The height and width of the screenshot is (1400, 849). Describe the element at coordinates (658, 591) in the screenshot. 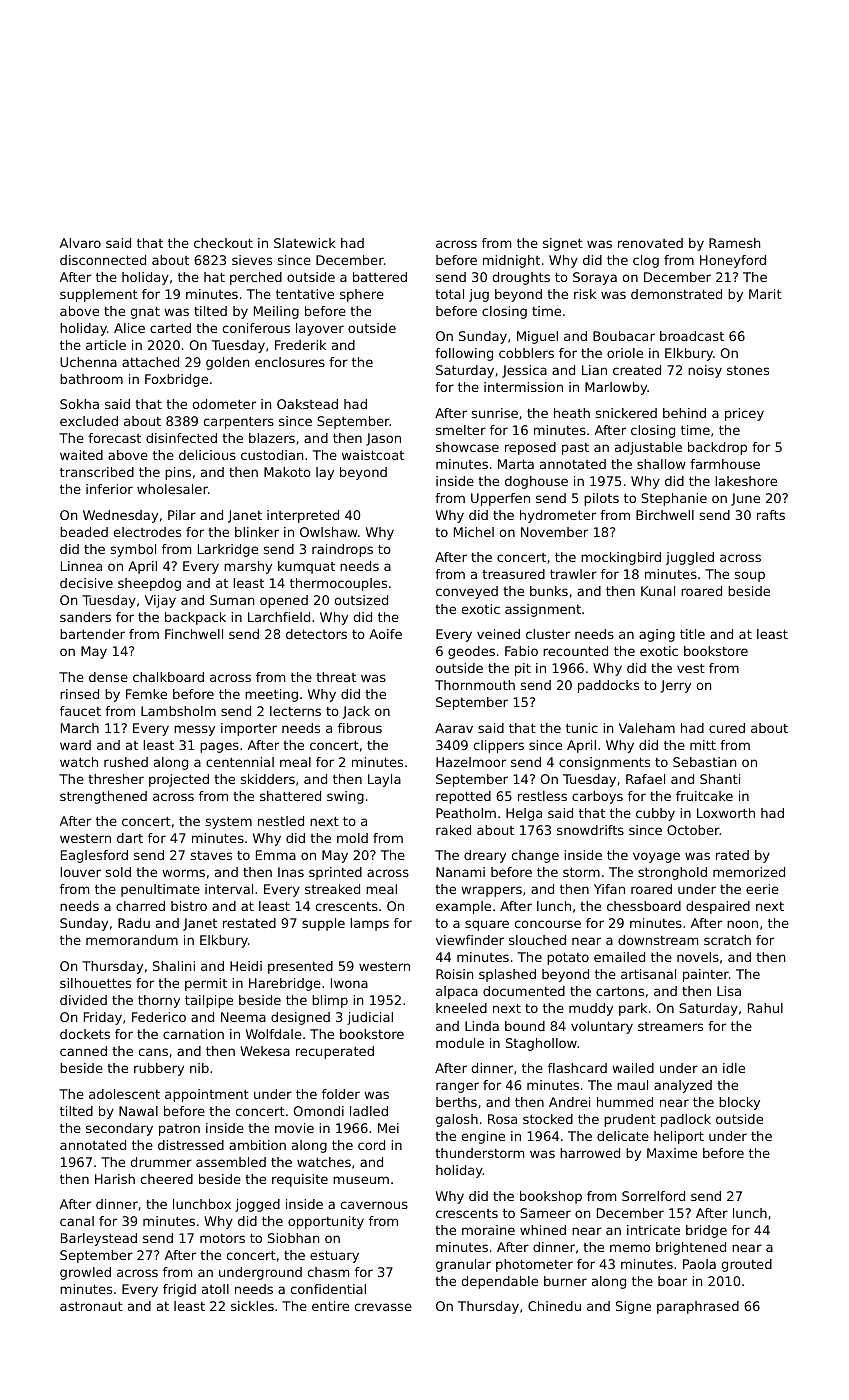

I see `Kunal` at that location.
